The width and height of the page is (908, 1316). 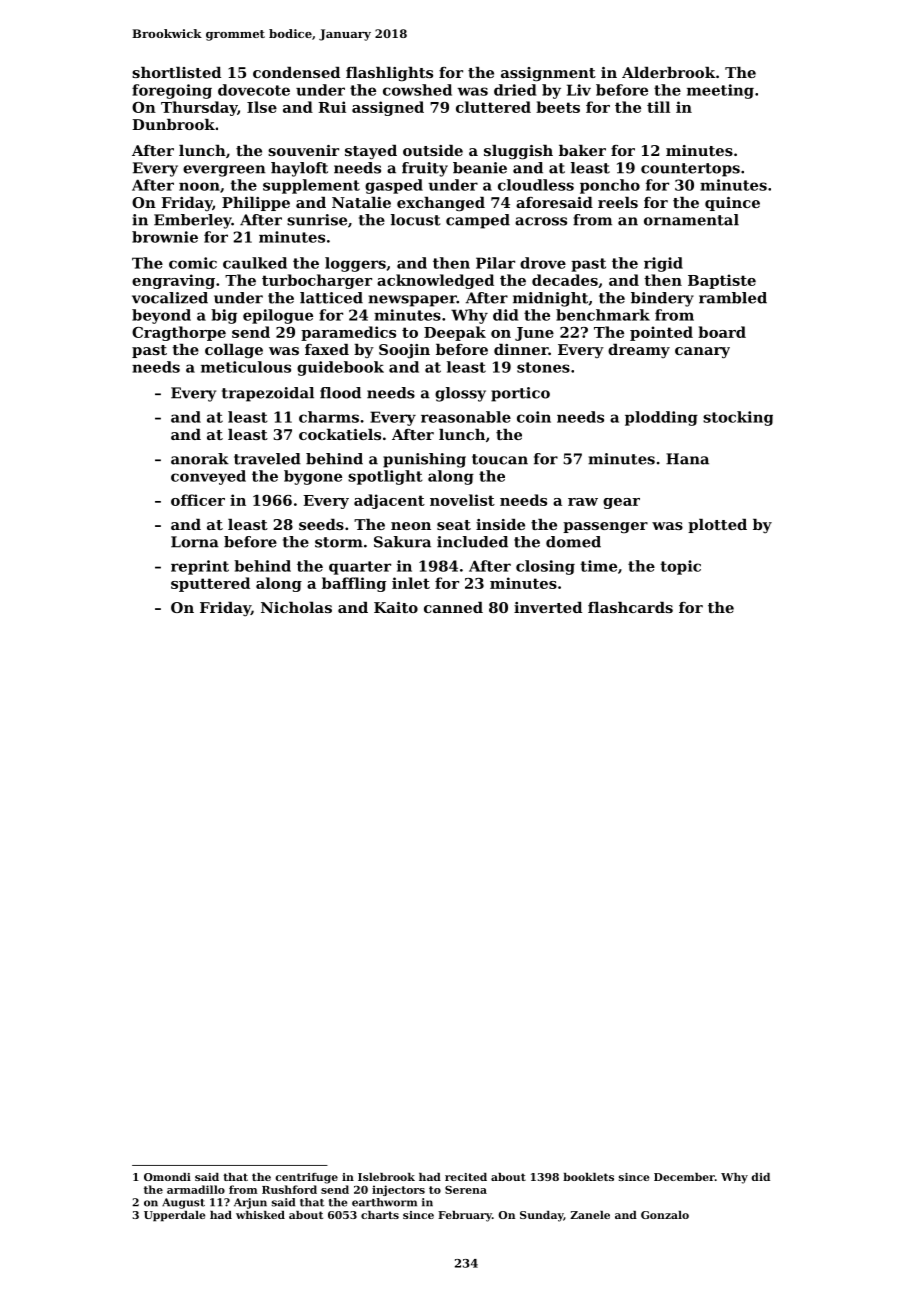 What do you see at coordinates (296, 72) in the page?
I see `condensed` at bounding box center [296, 72].
